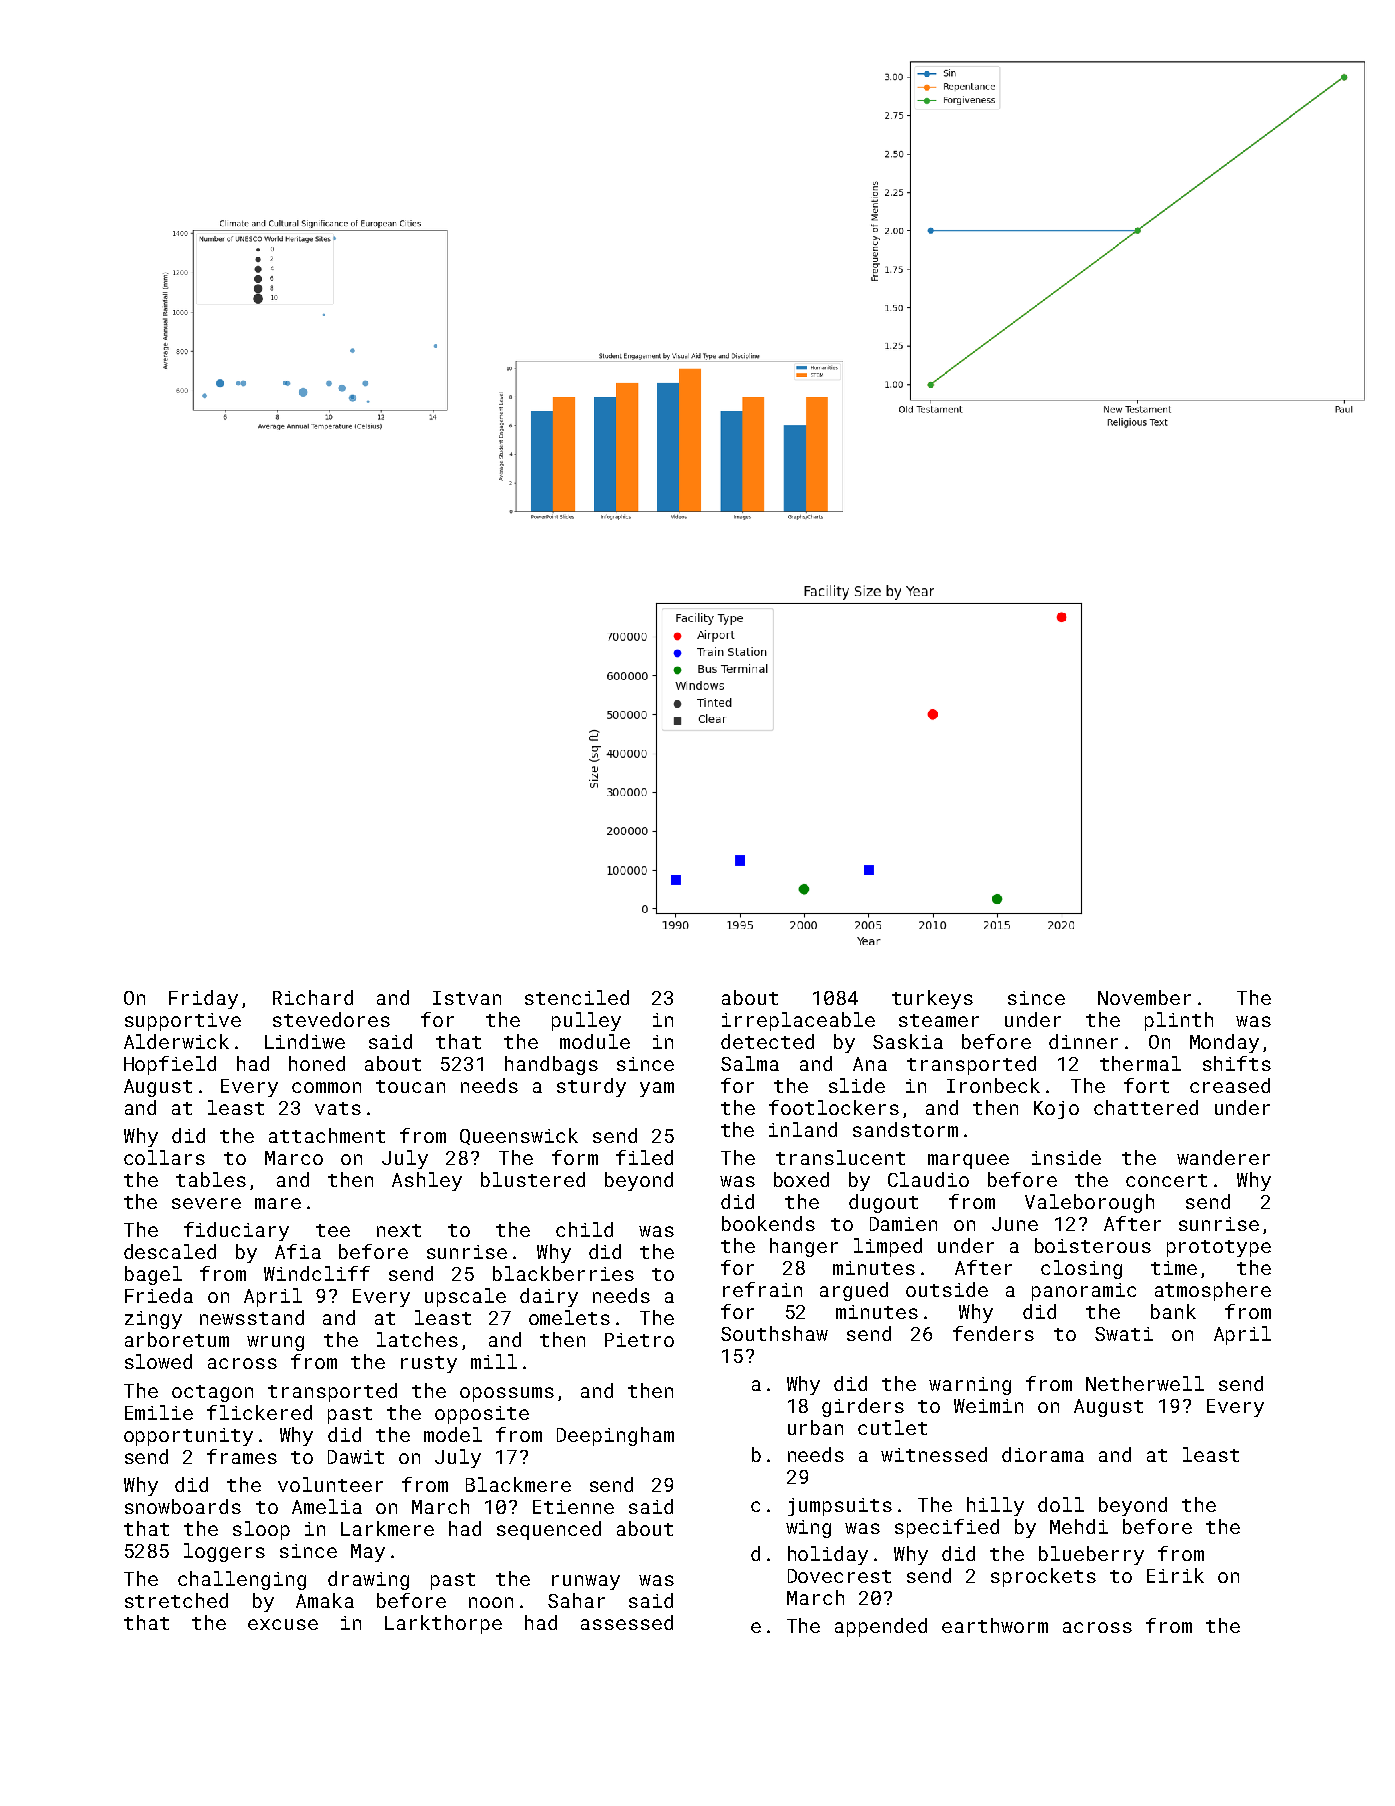 This page has height=1806, width=1395. Describe the element at coordinates (586, 1582) in the page. I see `runway` at that location.
